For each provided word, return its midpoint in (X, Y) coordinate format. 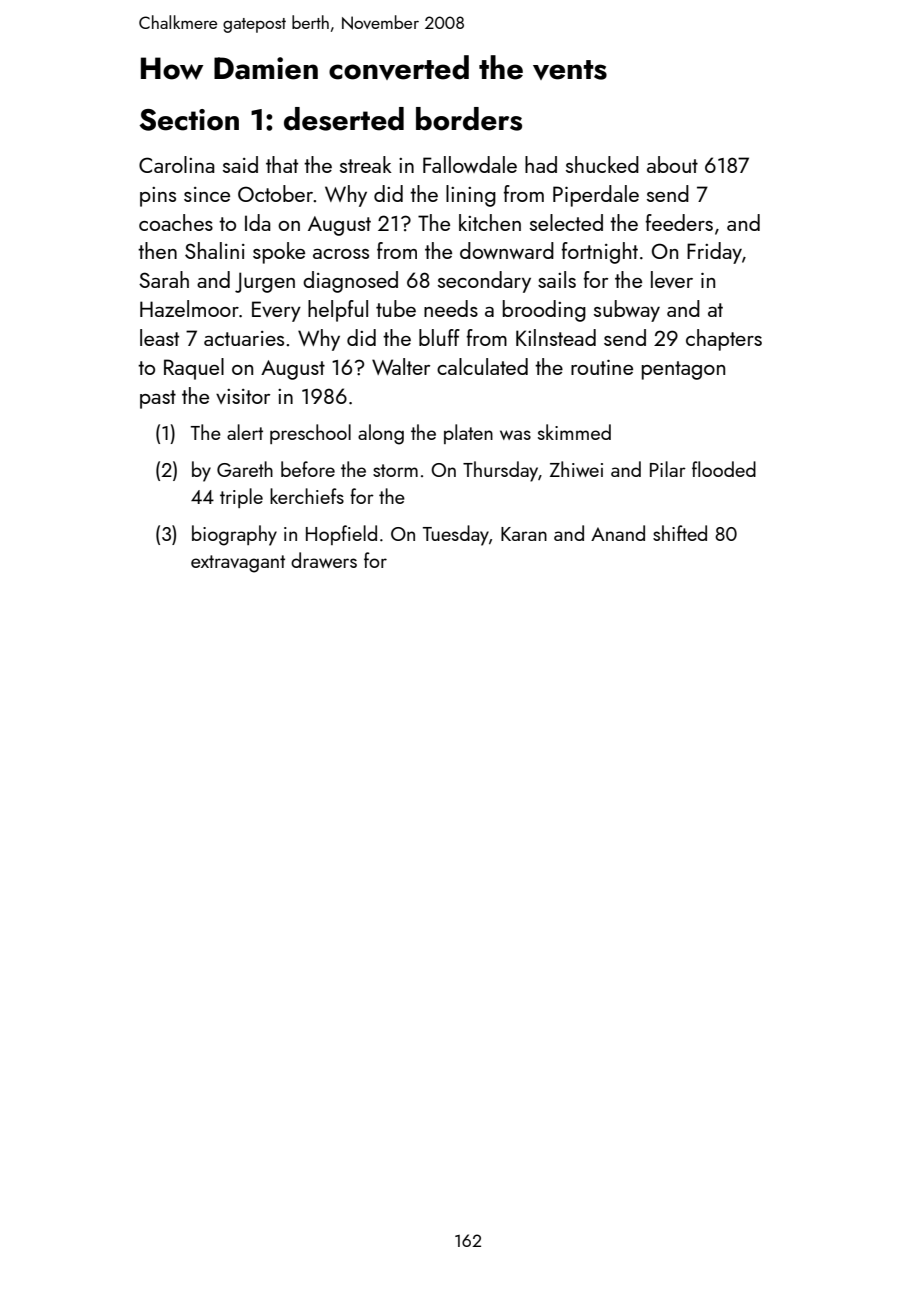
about (672, 164)
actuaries (244, 338)
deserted (344, 119)
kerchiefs (307, 496)
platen (468, 434)
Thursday (500, 471)
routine (602, 367)
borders (469, 119)
